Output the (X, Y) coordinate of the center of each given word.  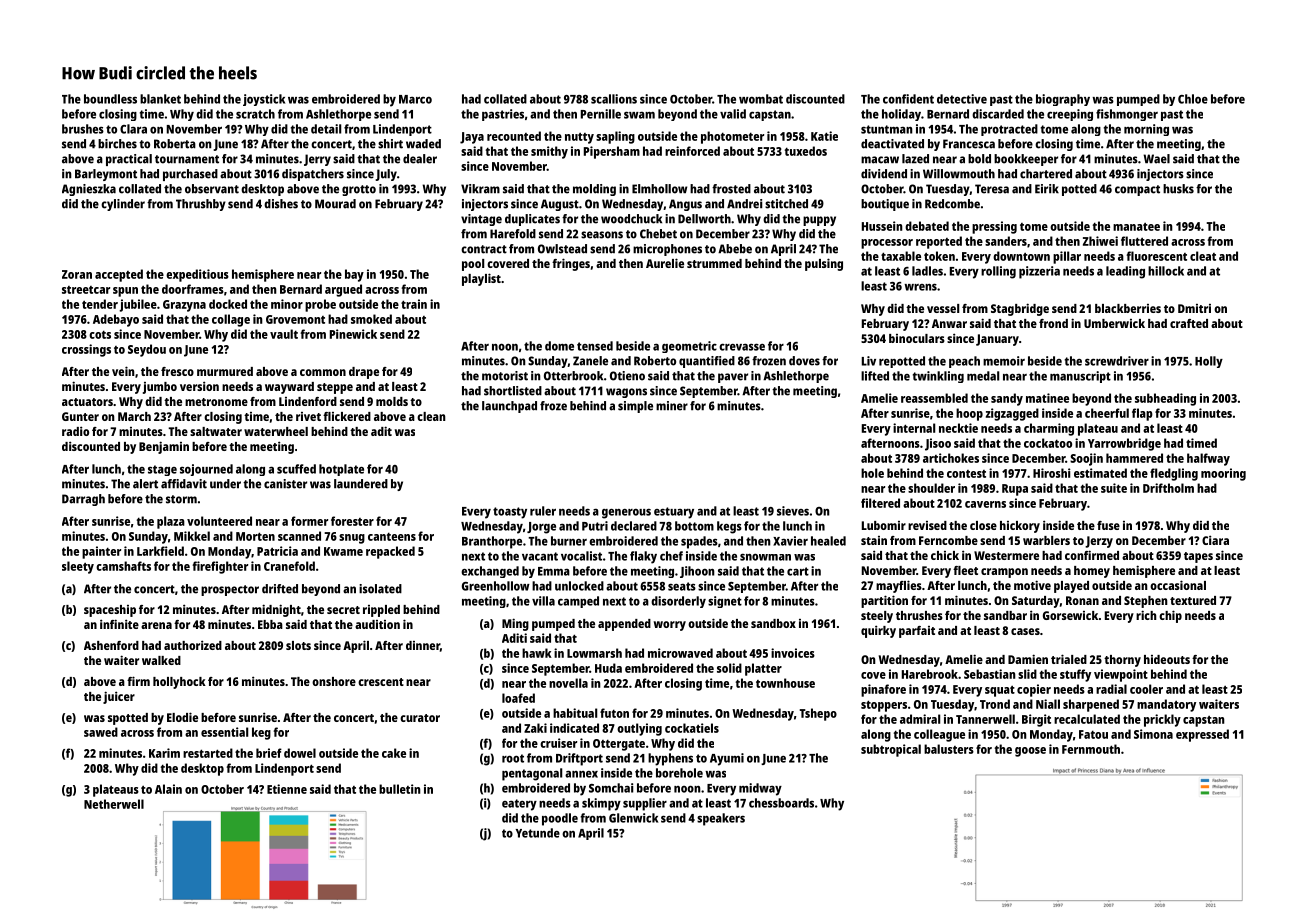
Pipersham (612, 152)
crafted (1189, 323)
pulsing (824, 264)
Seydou (147, 350)
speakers (721, 819)
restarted (208, 753)
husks (1178, 189)
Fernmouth (1091, 749)
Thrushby (201, 205)
